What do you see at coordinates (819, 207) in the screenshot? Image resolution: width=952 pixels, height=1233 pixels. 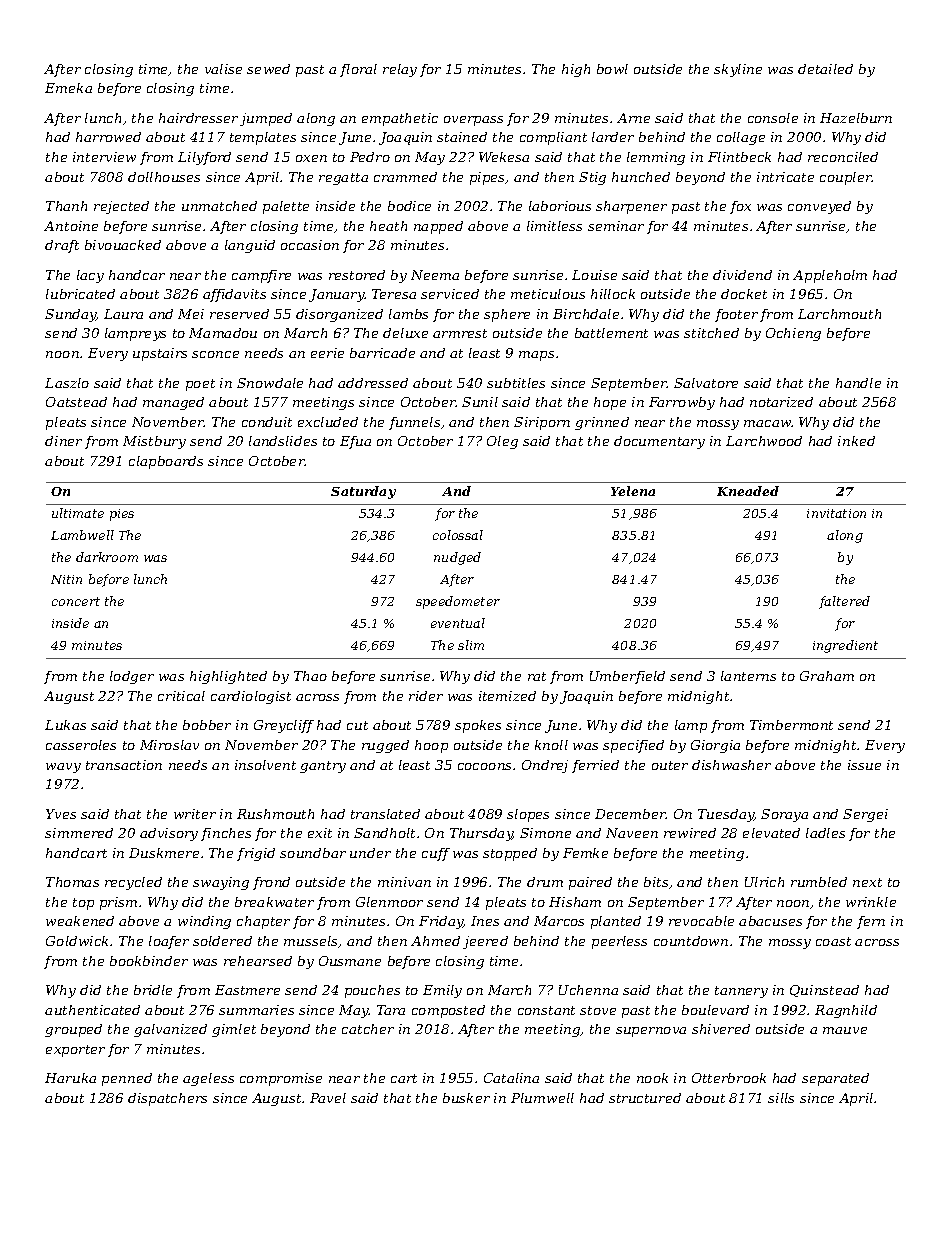 I see `conveyed` at bounding box center [819, 207].
